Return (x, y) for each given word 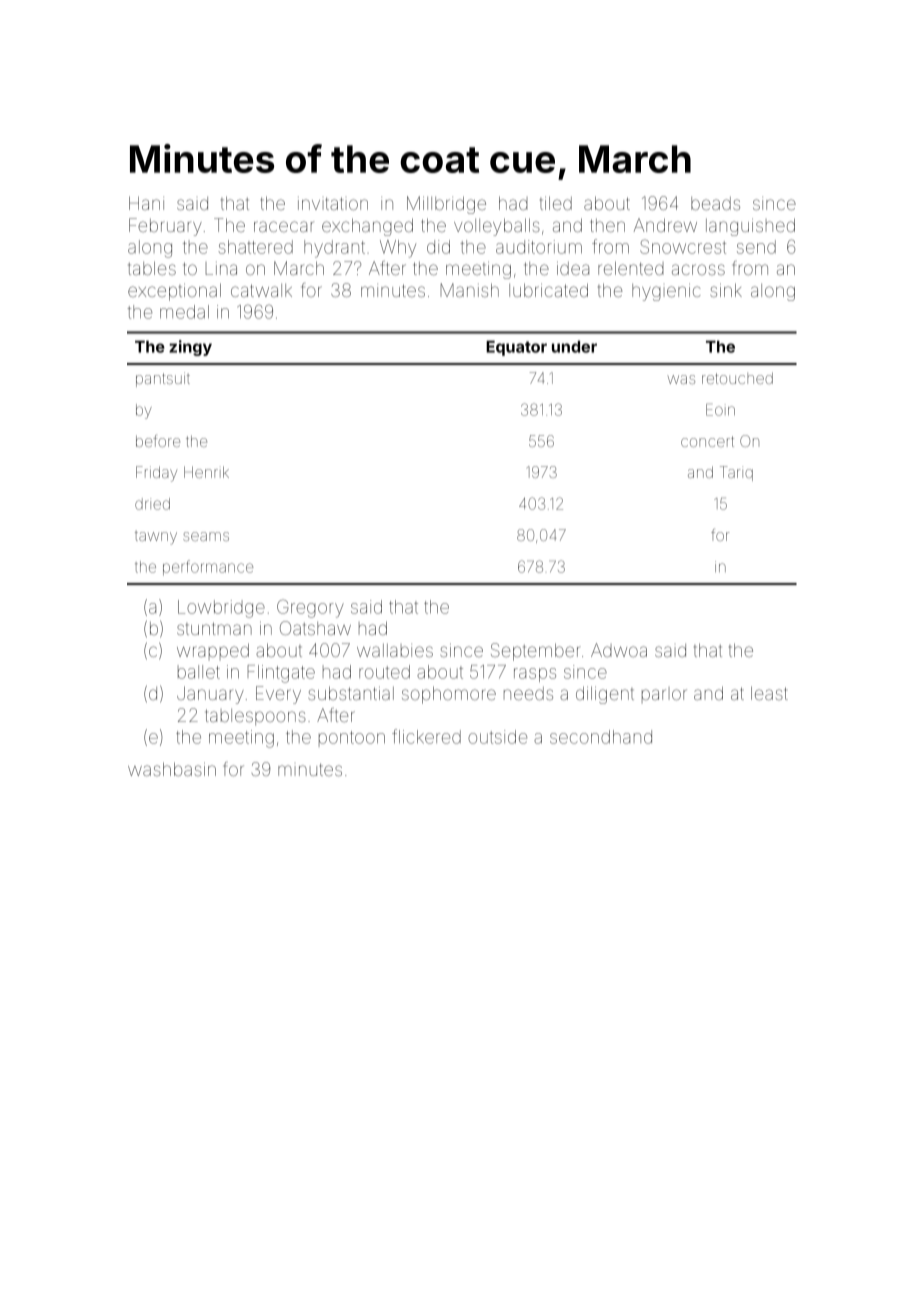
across (698, 269)
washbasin (172, 769)
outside (497, 737)
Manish (470, 290)
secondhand (601, 737)
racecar (284, 226)
